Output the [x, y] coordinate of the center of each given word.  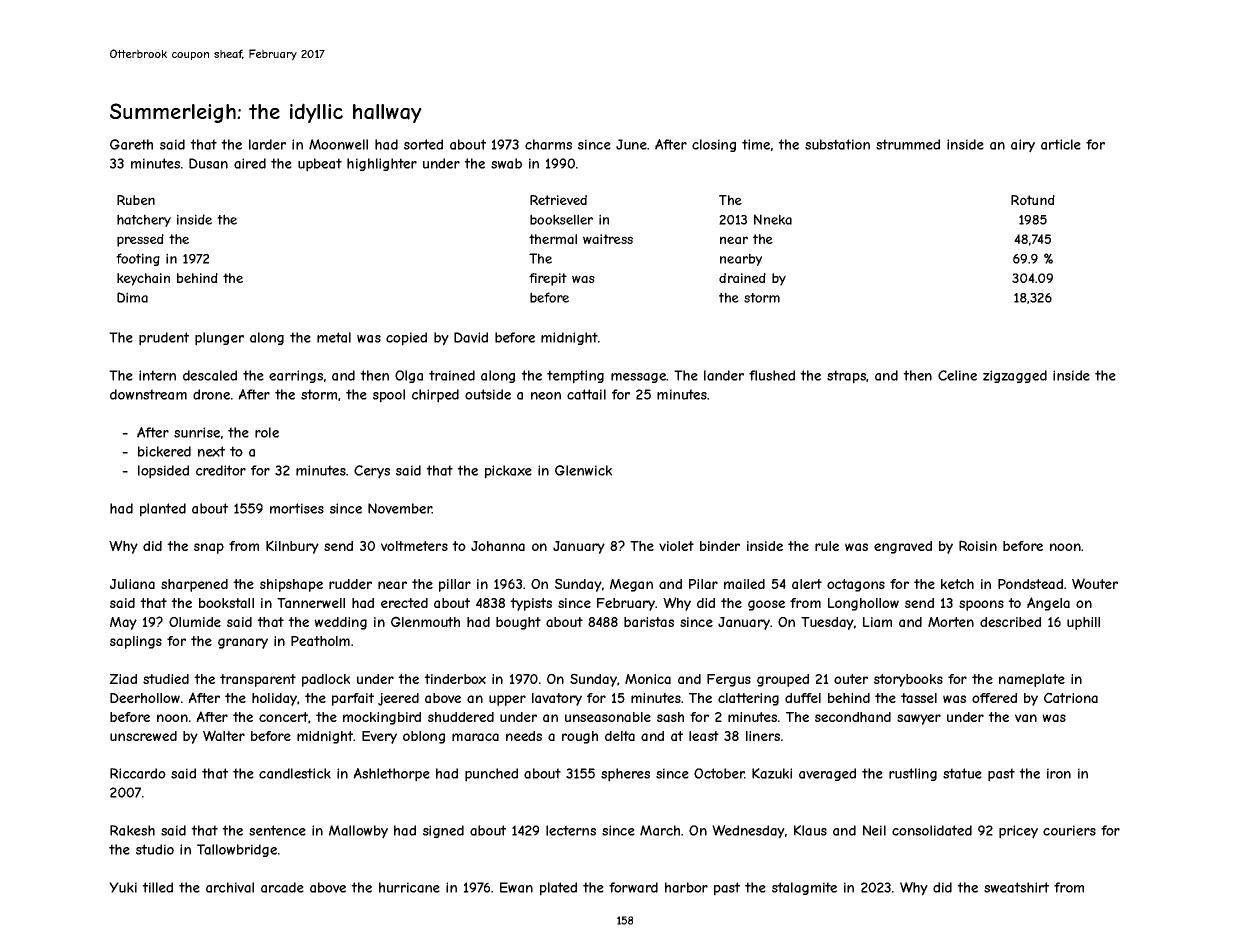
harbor [686, 887]
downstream [148, 394]
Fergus [729, 680]
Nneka [773, 219]
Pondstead [1030, 584]
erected [404, 603]
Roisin [978, 545]
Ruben [136, 200]
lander [724, 375]
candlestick [295, 773]
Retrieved [558, 200]
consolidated [932, 830]
